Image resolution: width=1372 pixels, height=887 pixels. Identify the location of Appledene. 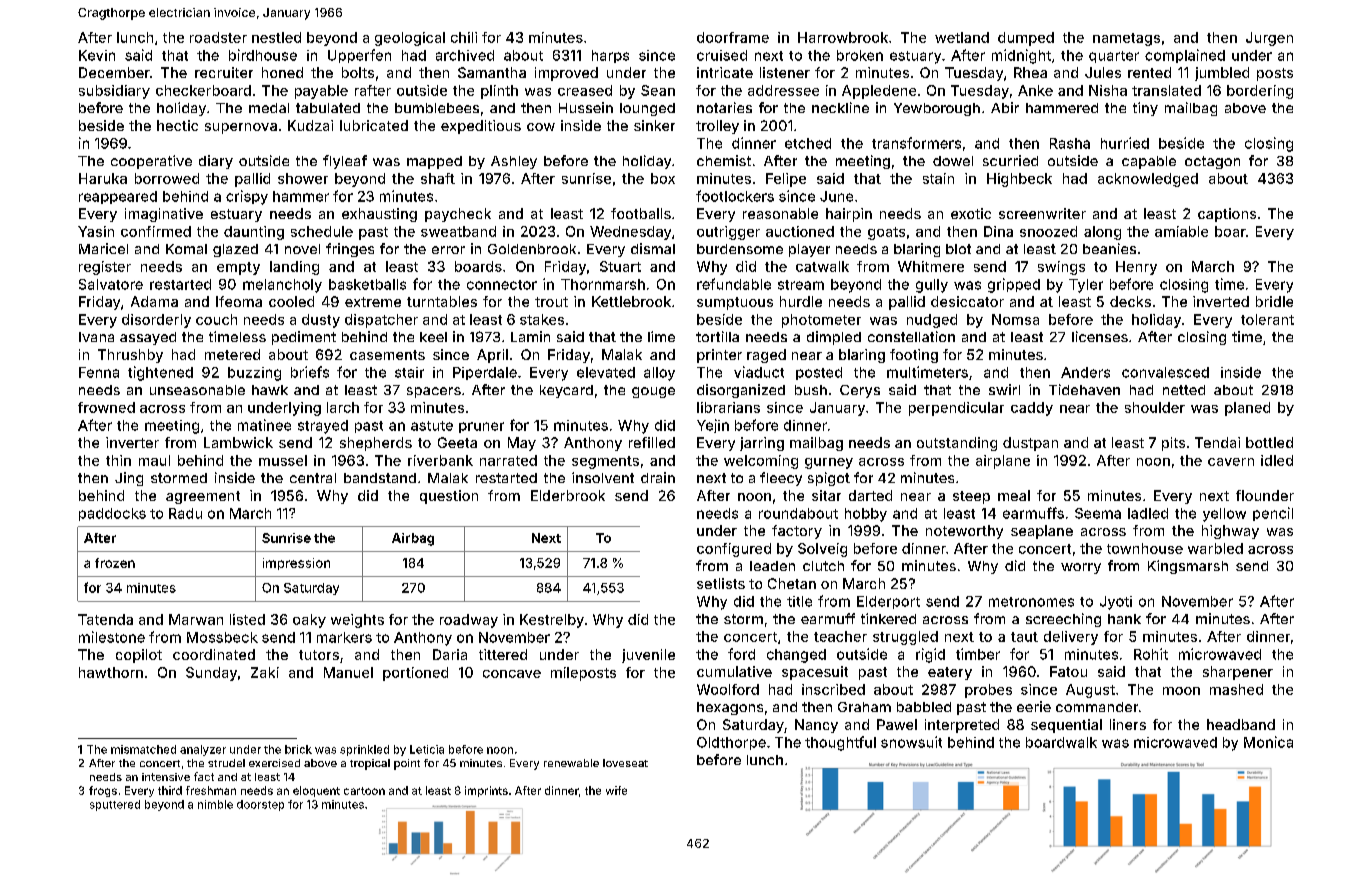
(879, 92).
